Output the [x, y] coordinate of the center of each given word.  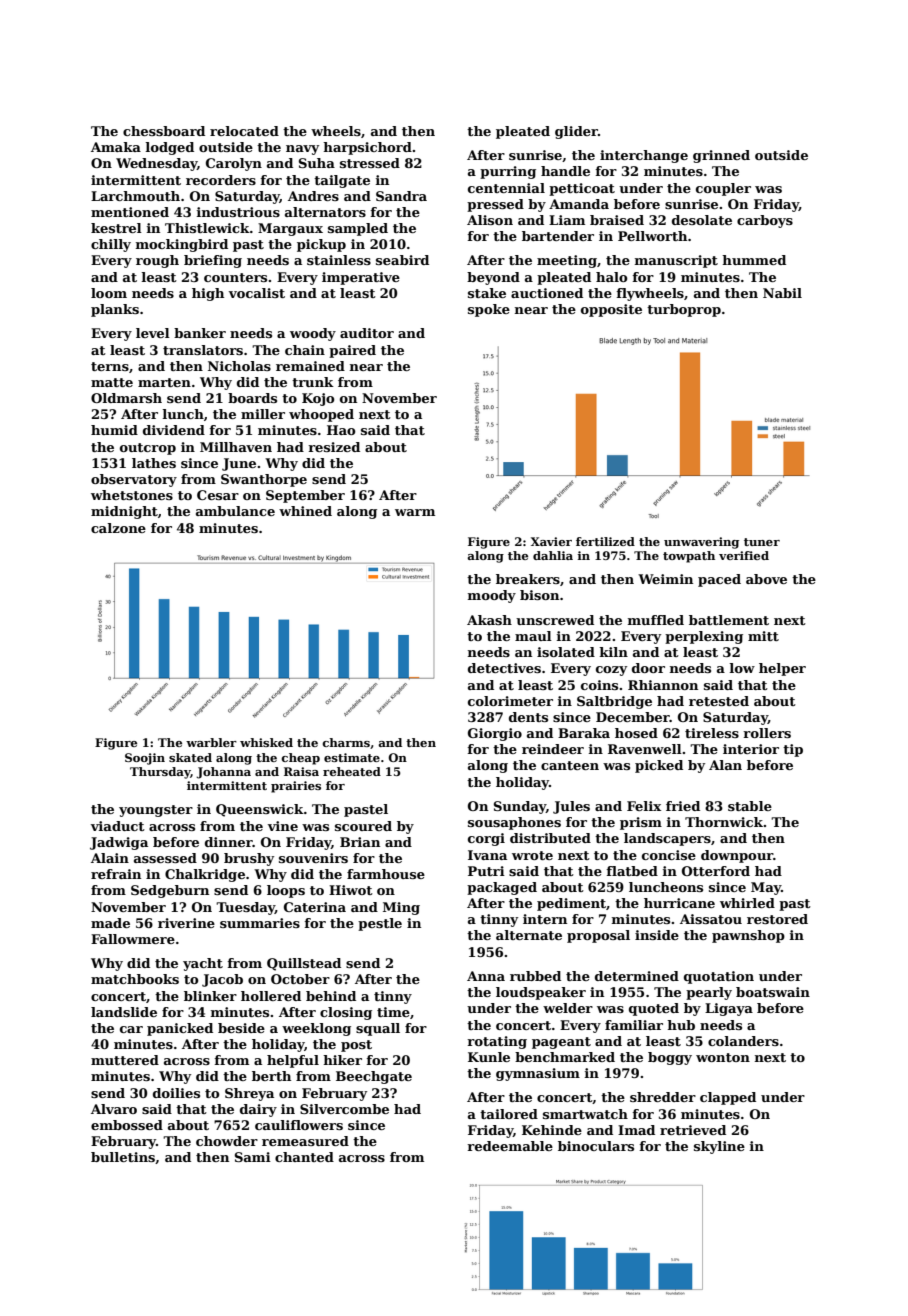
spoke [489, 310]
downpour [737, 856]
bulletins [123, 1157]
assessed [165, 858]
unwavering [701, 543]
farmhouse [386, 874]
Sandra [401, 196]
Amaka [116, 147]
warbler [211, 742]
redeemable [510, 1146]
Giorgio [495, 734]
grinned [721, 156]
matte [112, 382]
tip [793, 750]
